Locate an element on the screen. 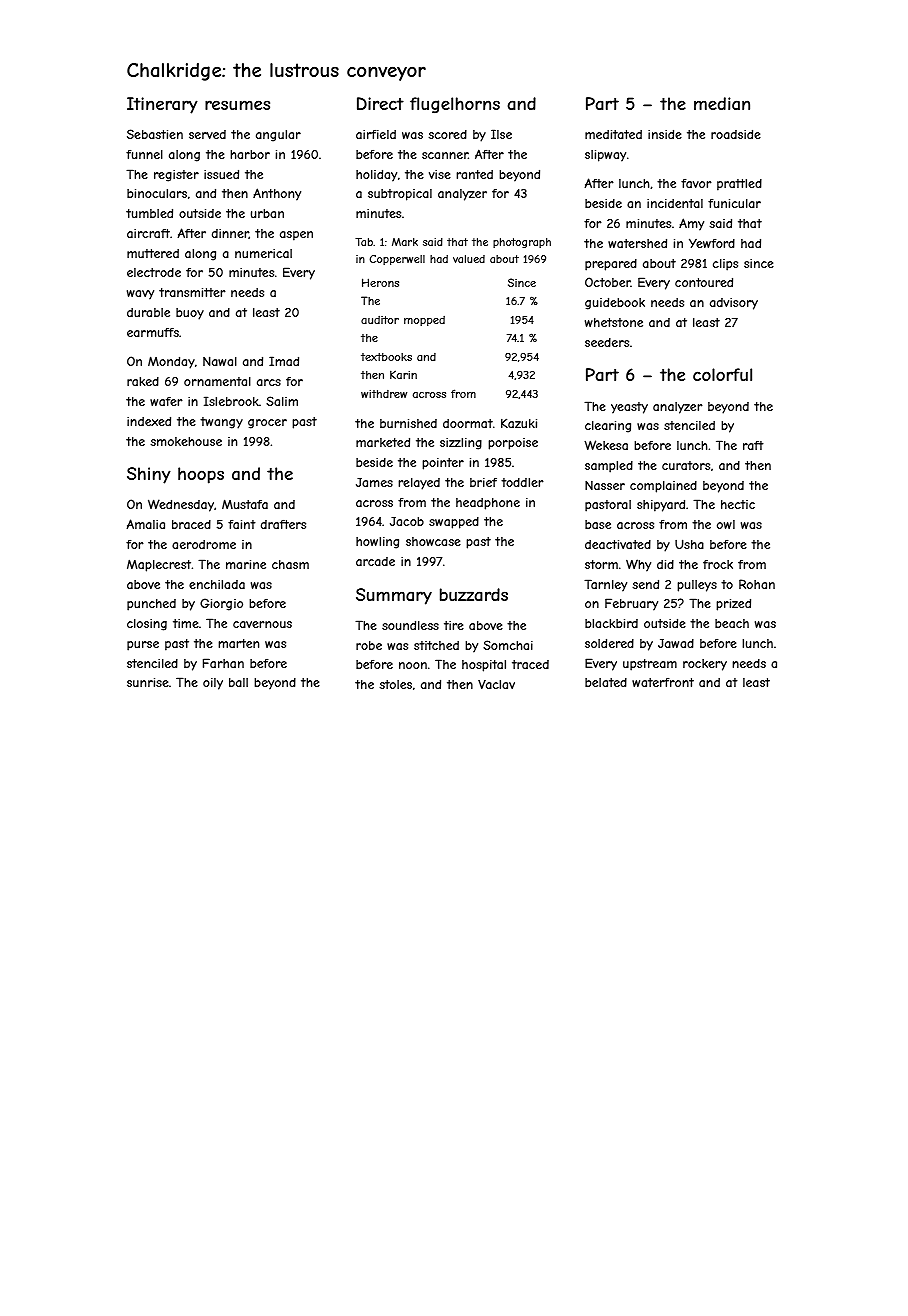 Image resolution: width=908 pixels, height=1316 pixels. earmuffs is located at coordinates (153, 332).
